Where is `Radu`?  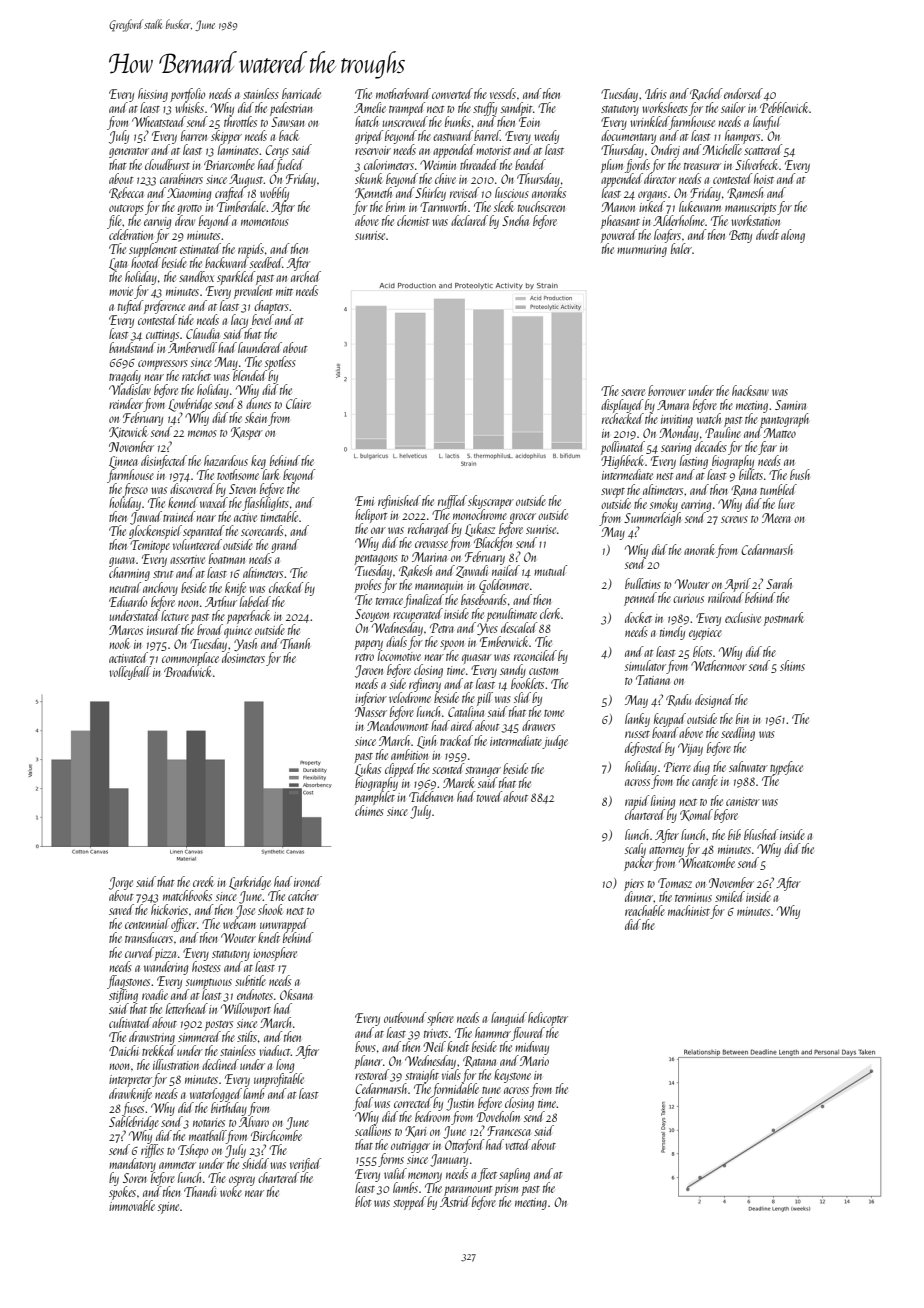
Radu is located at coordinates (678, 700).
